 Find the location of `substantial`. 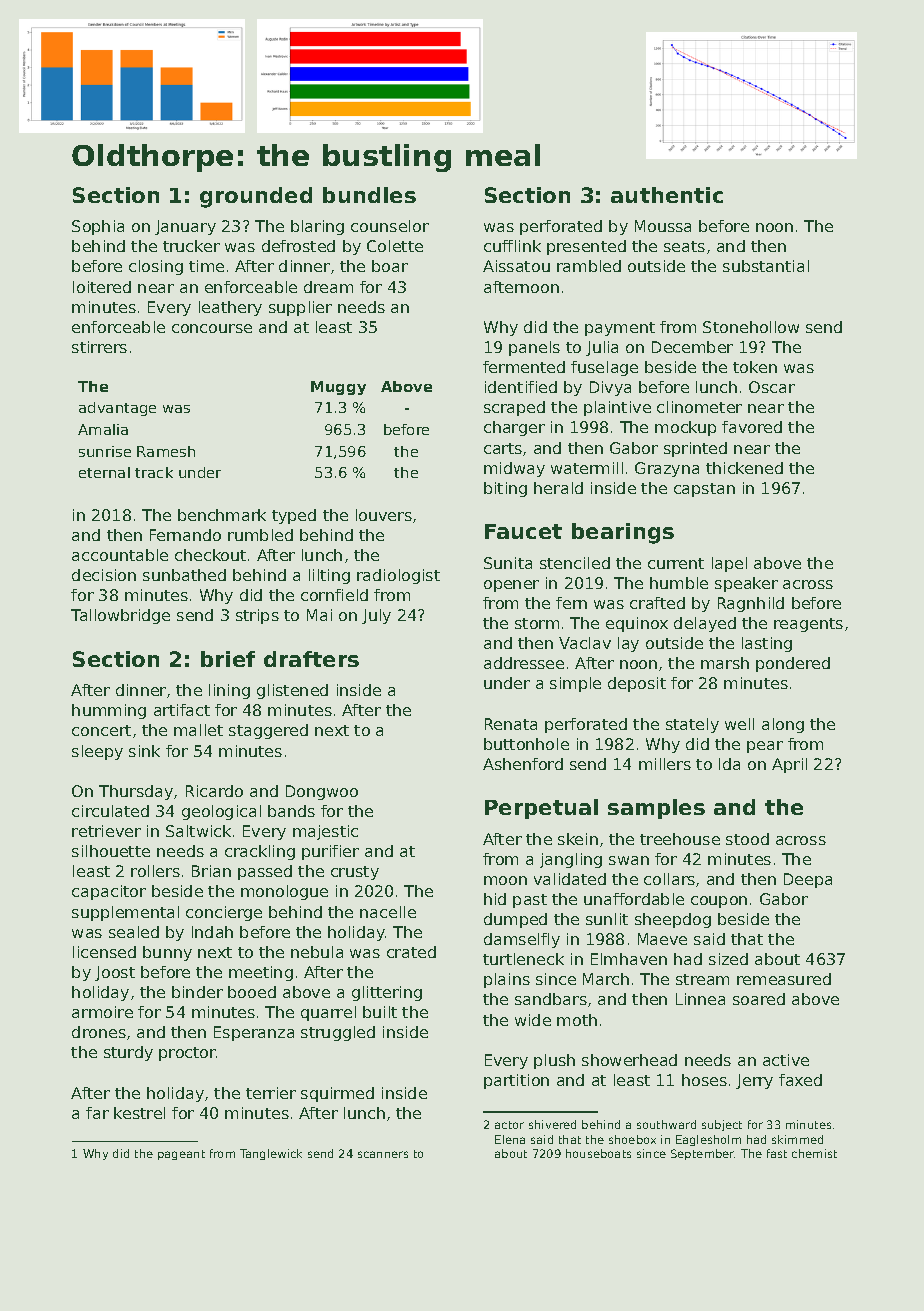

substantial is located at coordinates (766, 266).
